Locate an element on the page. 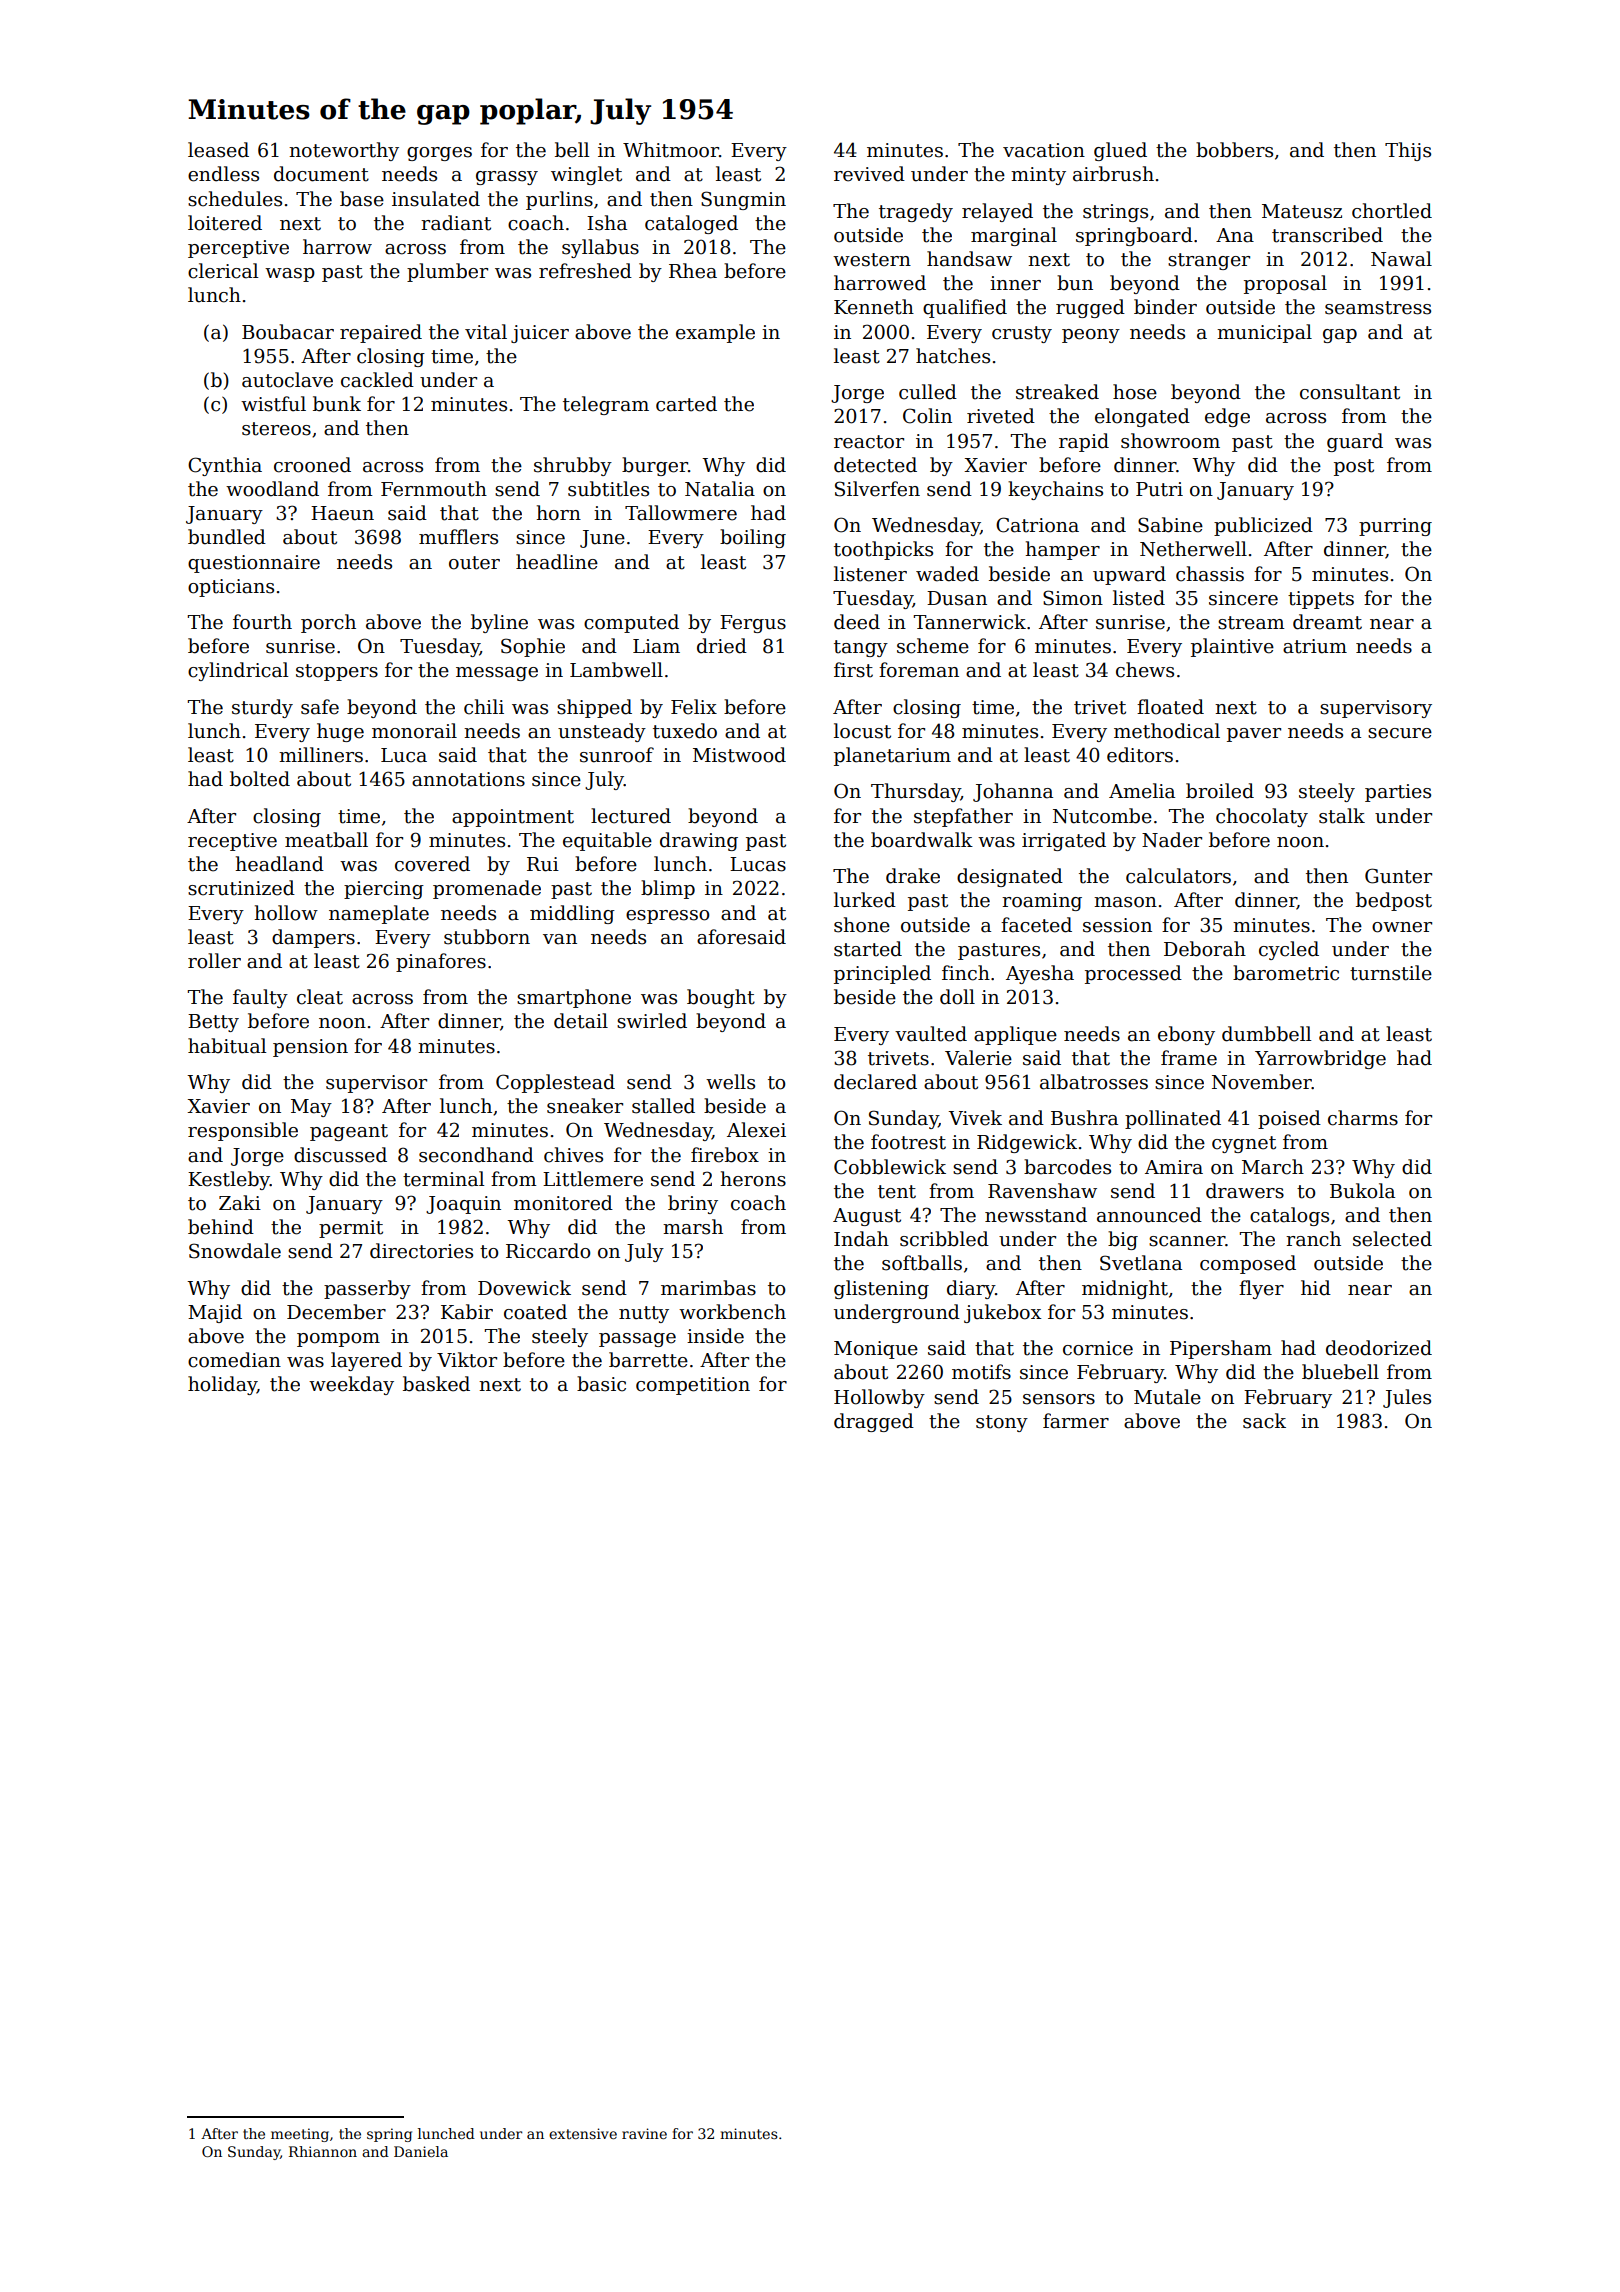  binder is located at coordinates (1165, 307).
